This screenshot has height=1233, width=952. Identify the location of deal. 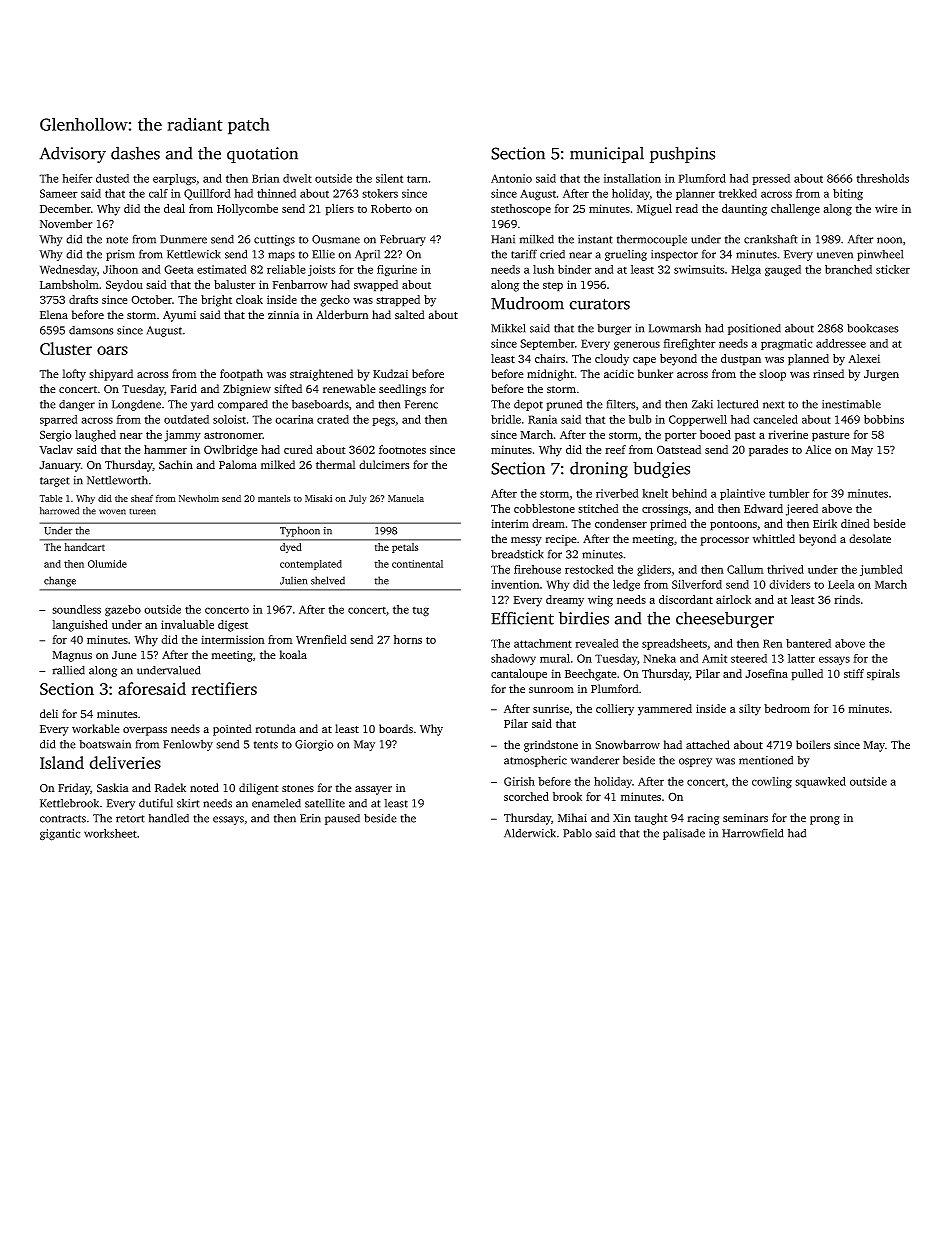
(174, 208).
